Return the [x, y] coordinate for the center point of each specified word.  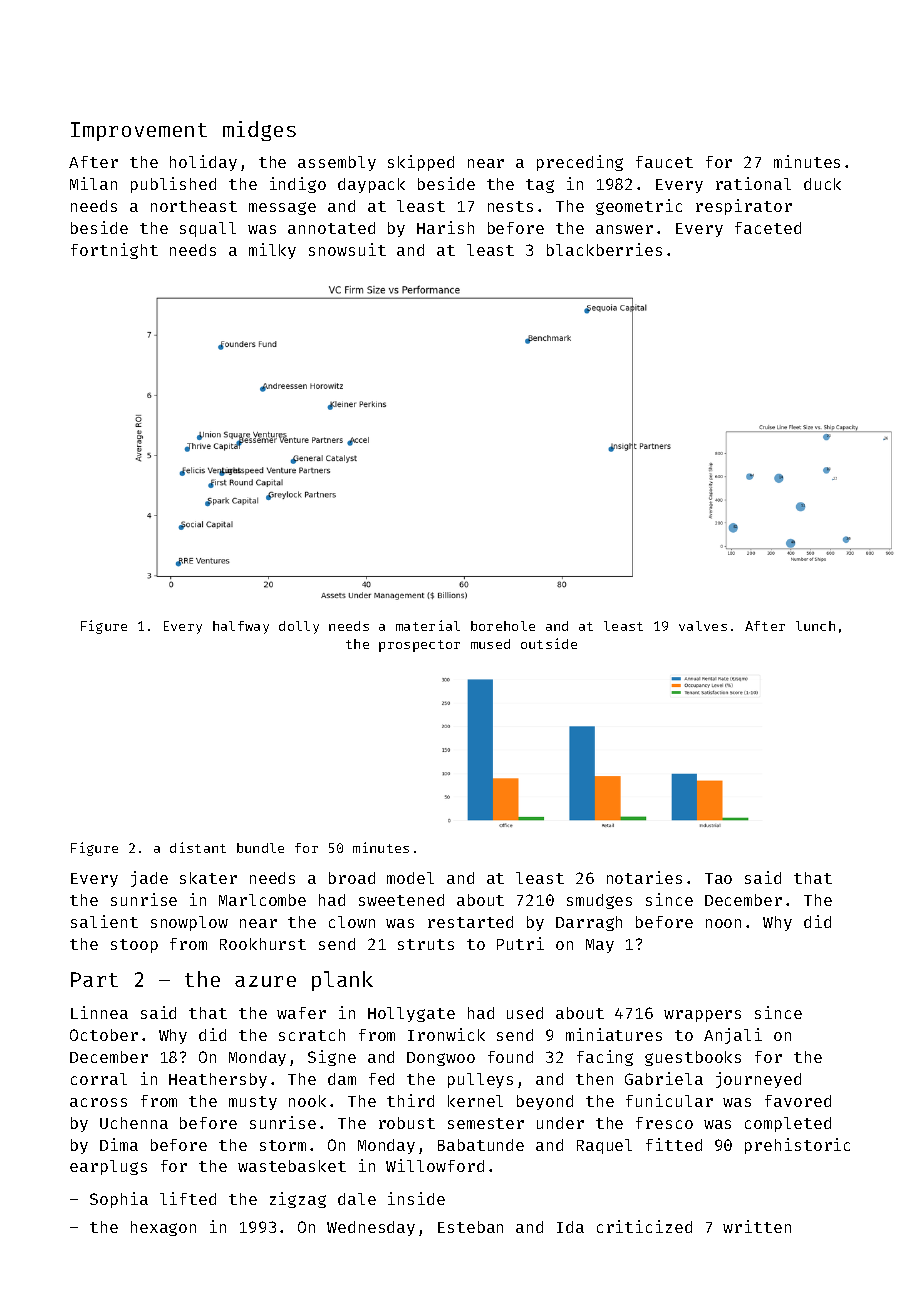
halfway [241, 627]
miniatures [614, 1034]
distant [198, 847]
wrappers [702, 1016]
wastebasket [292, 1166]
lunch [815, 626]
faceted [768, 228]
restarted [470, 922]
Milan [93, 183]
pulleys [480, 1080]
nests [510, 206]
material [428, 625]
